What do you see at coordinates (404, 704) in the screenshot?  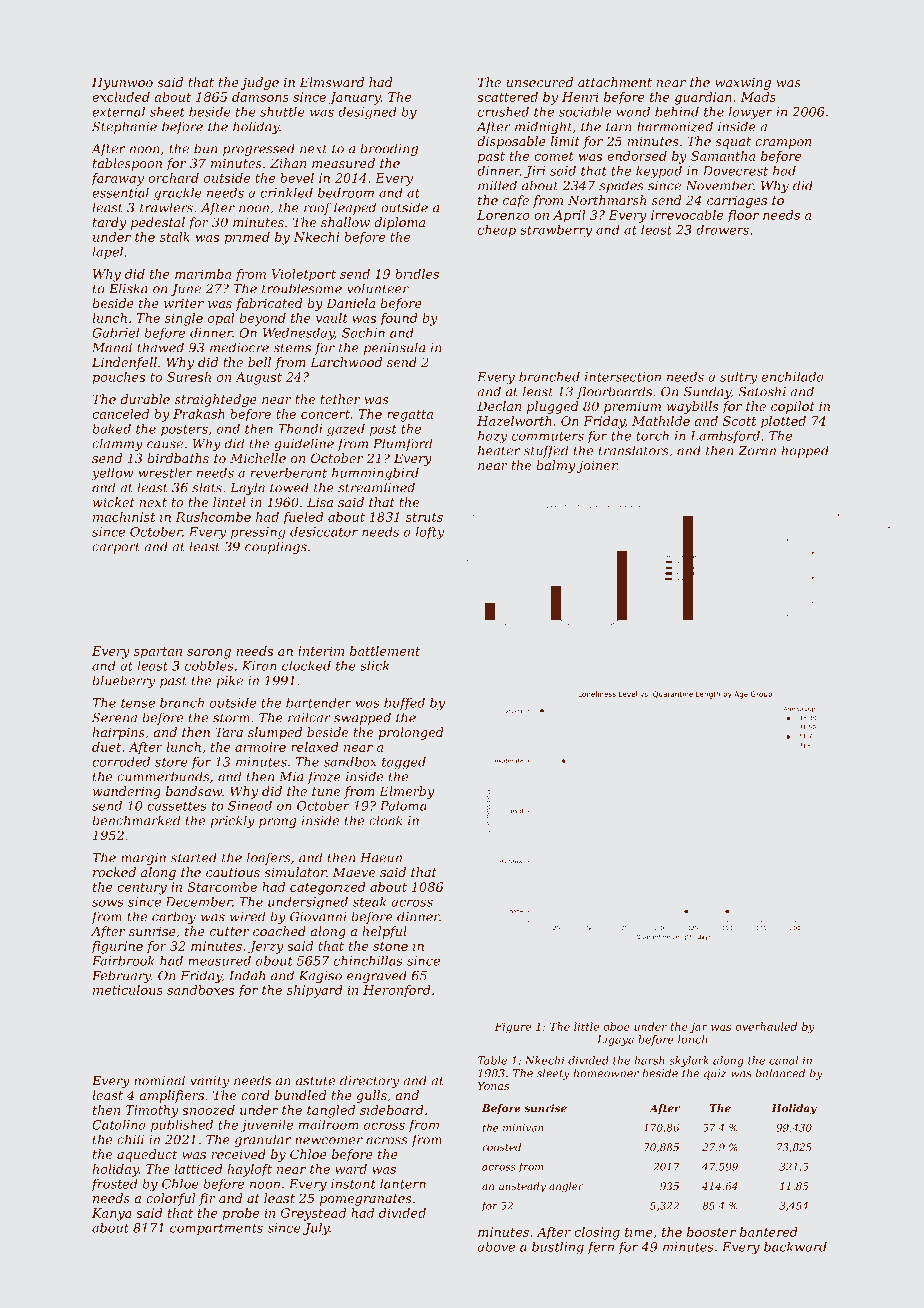 I see `buffed` at bounding box center [404, 704].
